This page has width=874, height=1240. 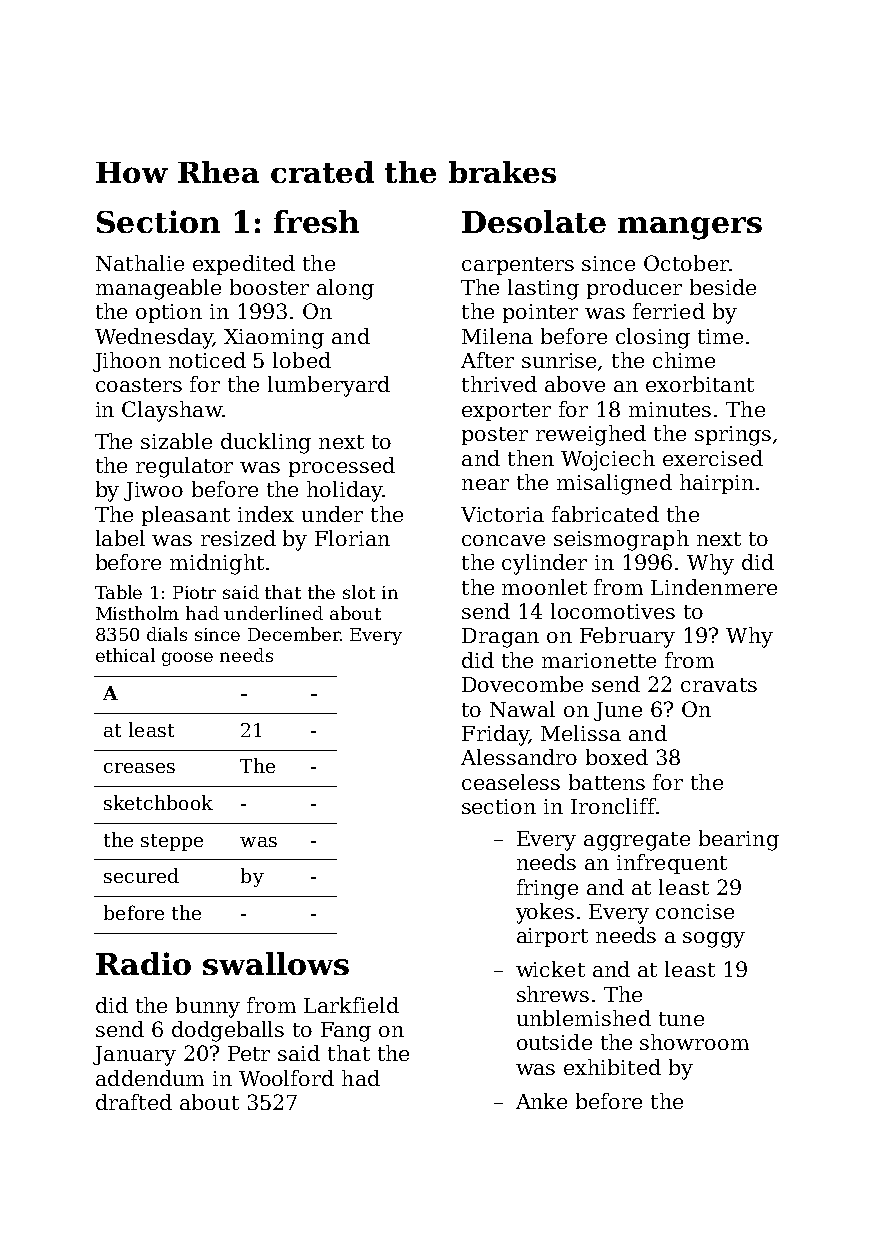 What do you see at coordinates (141, 875) in the page?
I see `secured` at bounding box center [141, 875].
